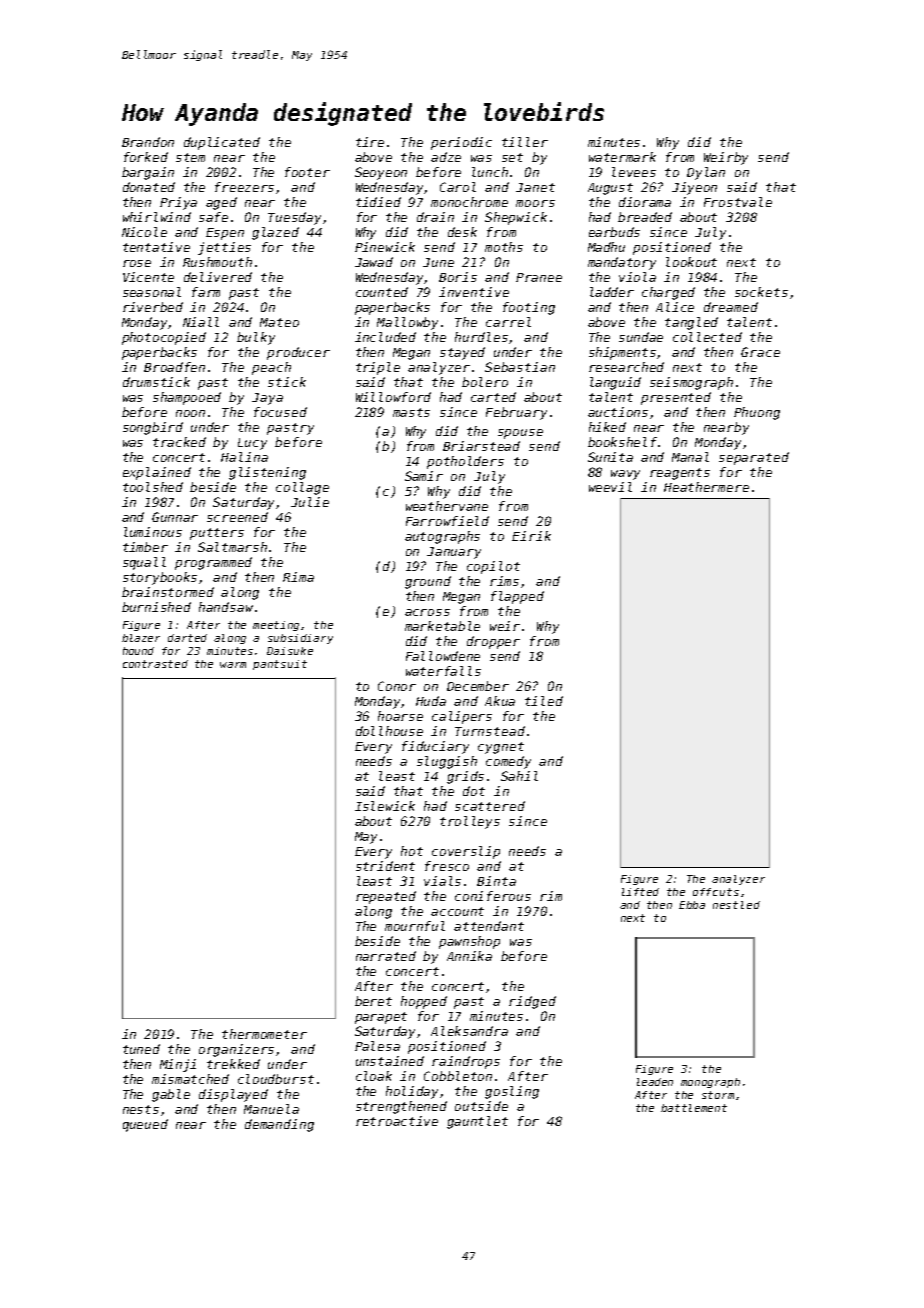 This screenshot has width=924, height=1308. What do you see at coordinates (706, 173) in the screenshot?
I see `Dylan` at bounding box center [706, 173].
